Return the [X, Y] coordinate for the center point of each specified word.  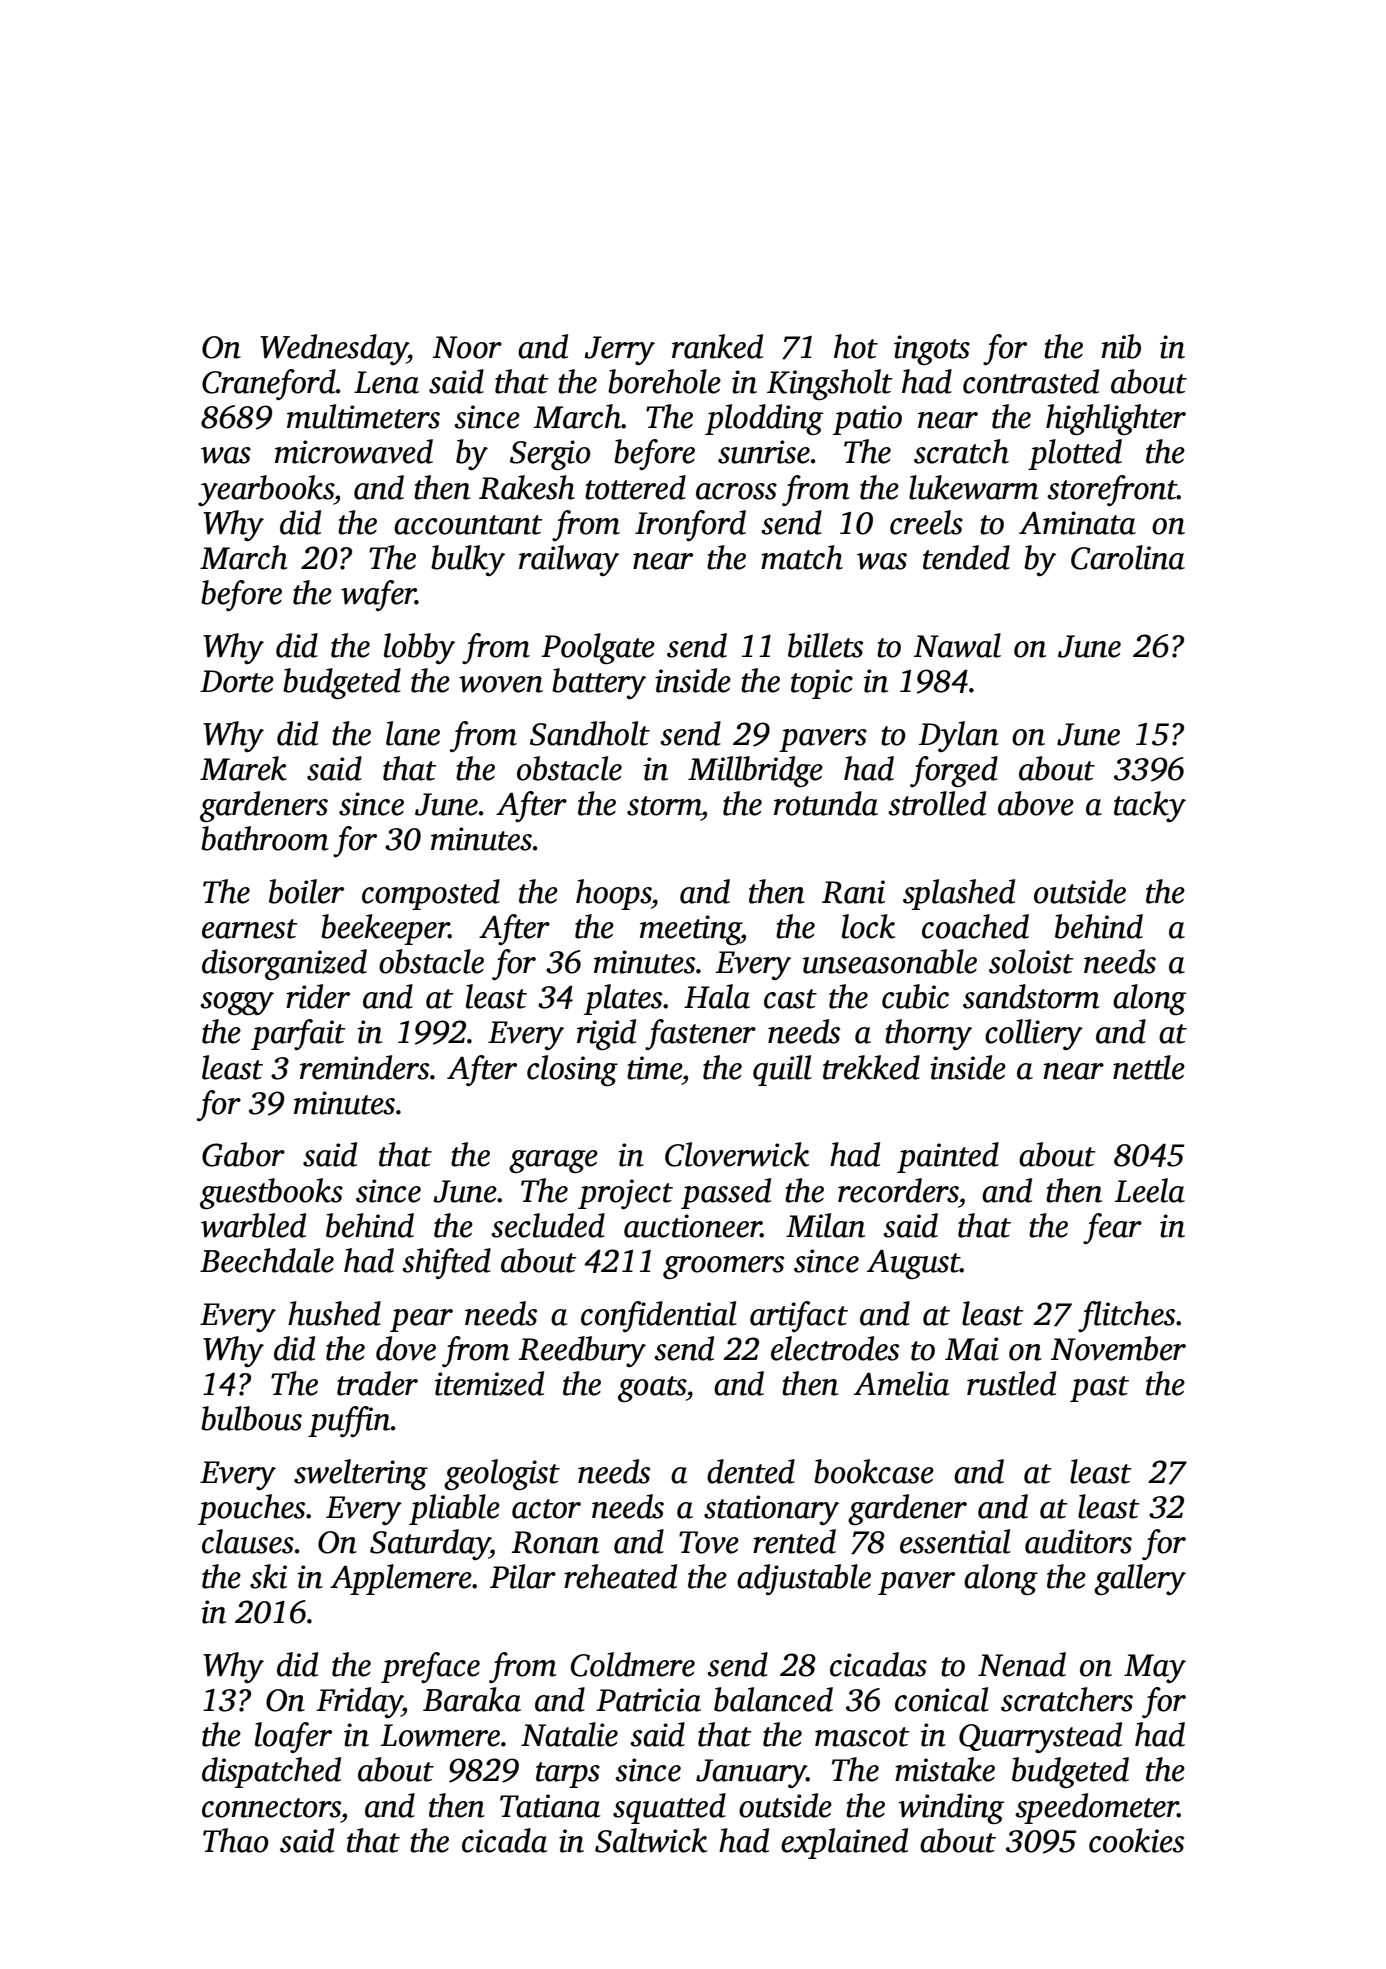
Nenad [1022, 1664]
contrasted [1031, 381]
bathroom [265, 838]
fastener [700, 1034]
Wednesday [334, 349]
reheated [620, 1576]
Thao [236, 1840]
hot [856, 346]
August [913, 1264]
